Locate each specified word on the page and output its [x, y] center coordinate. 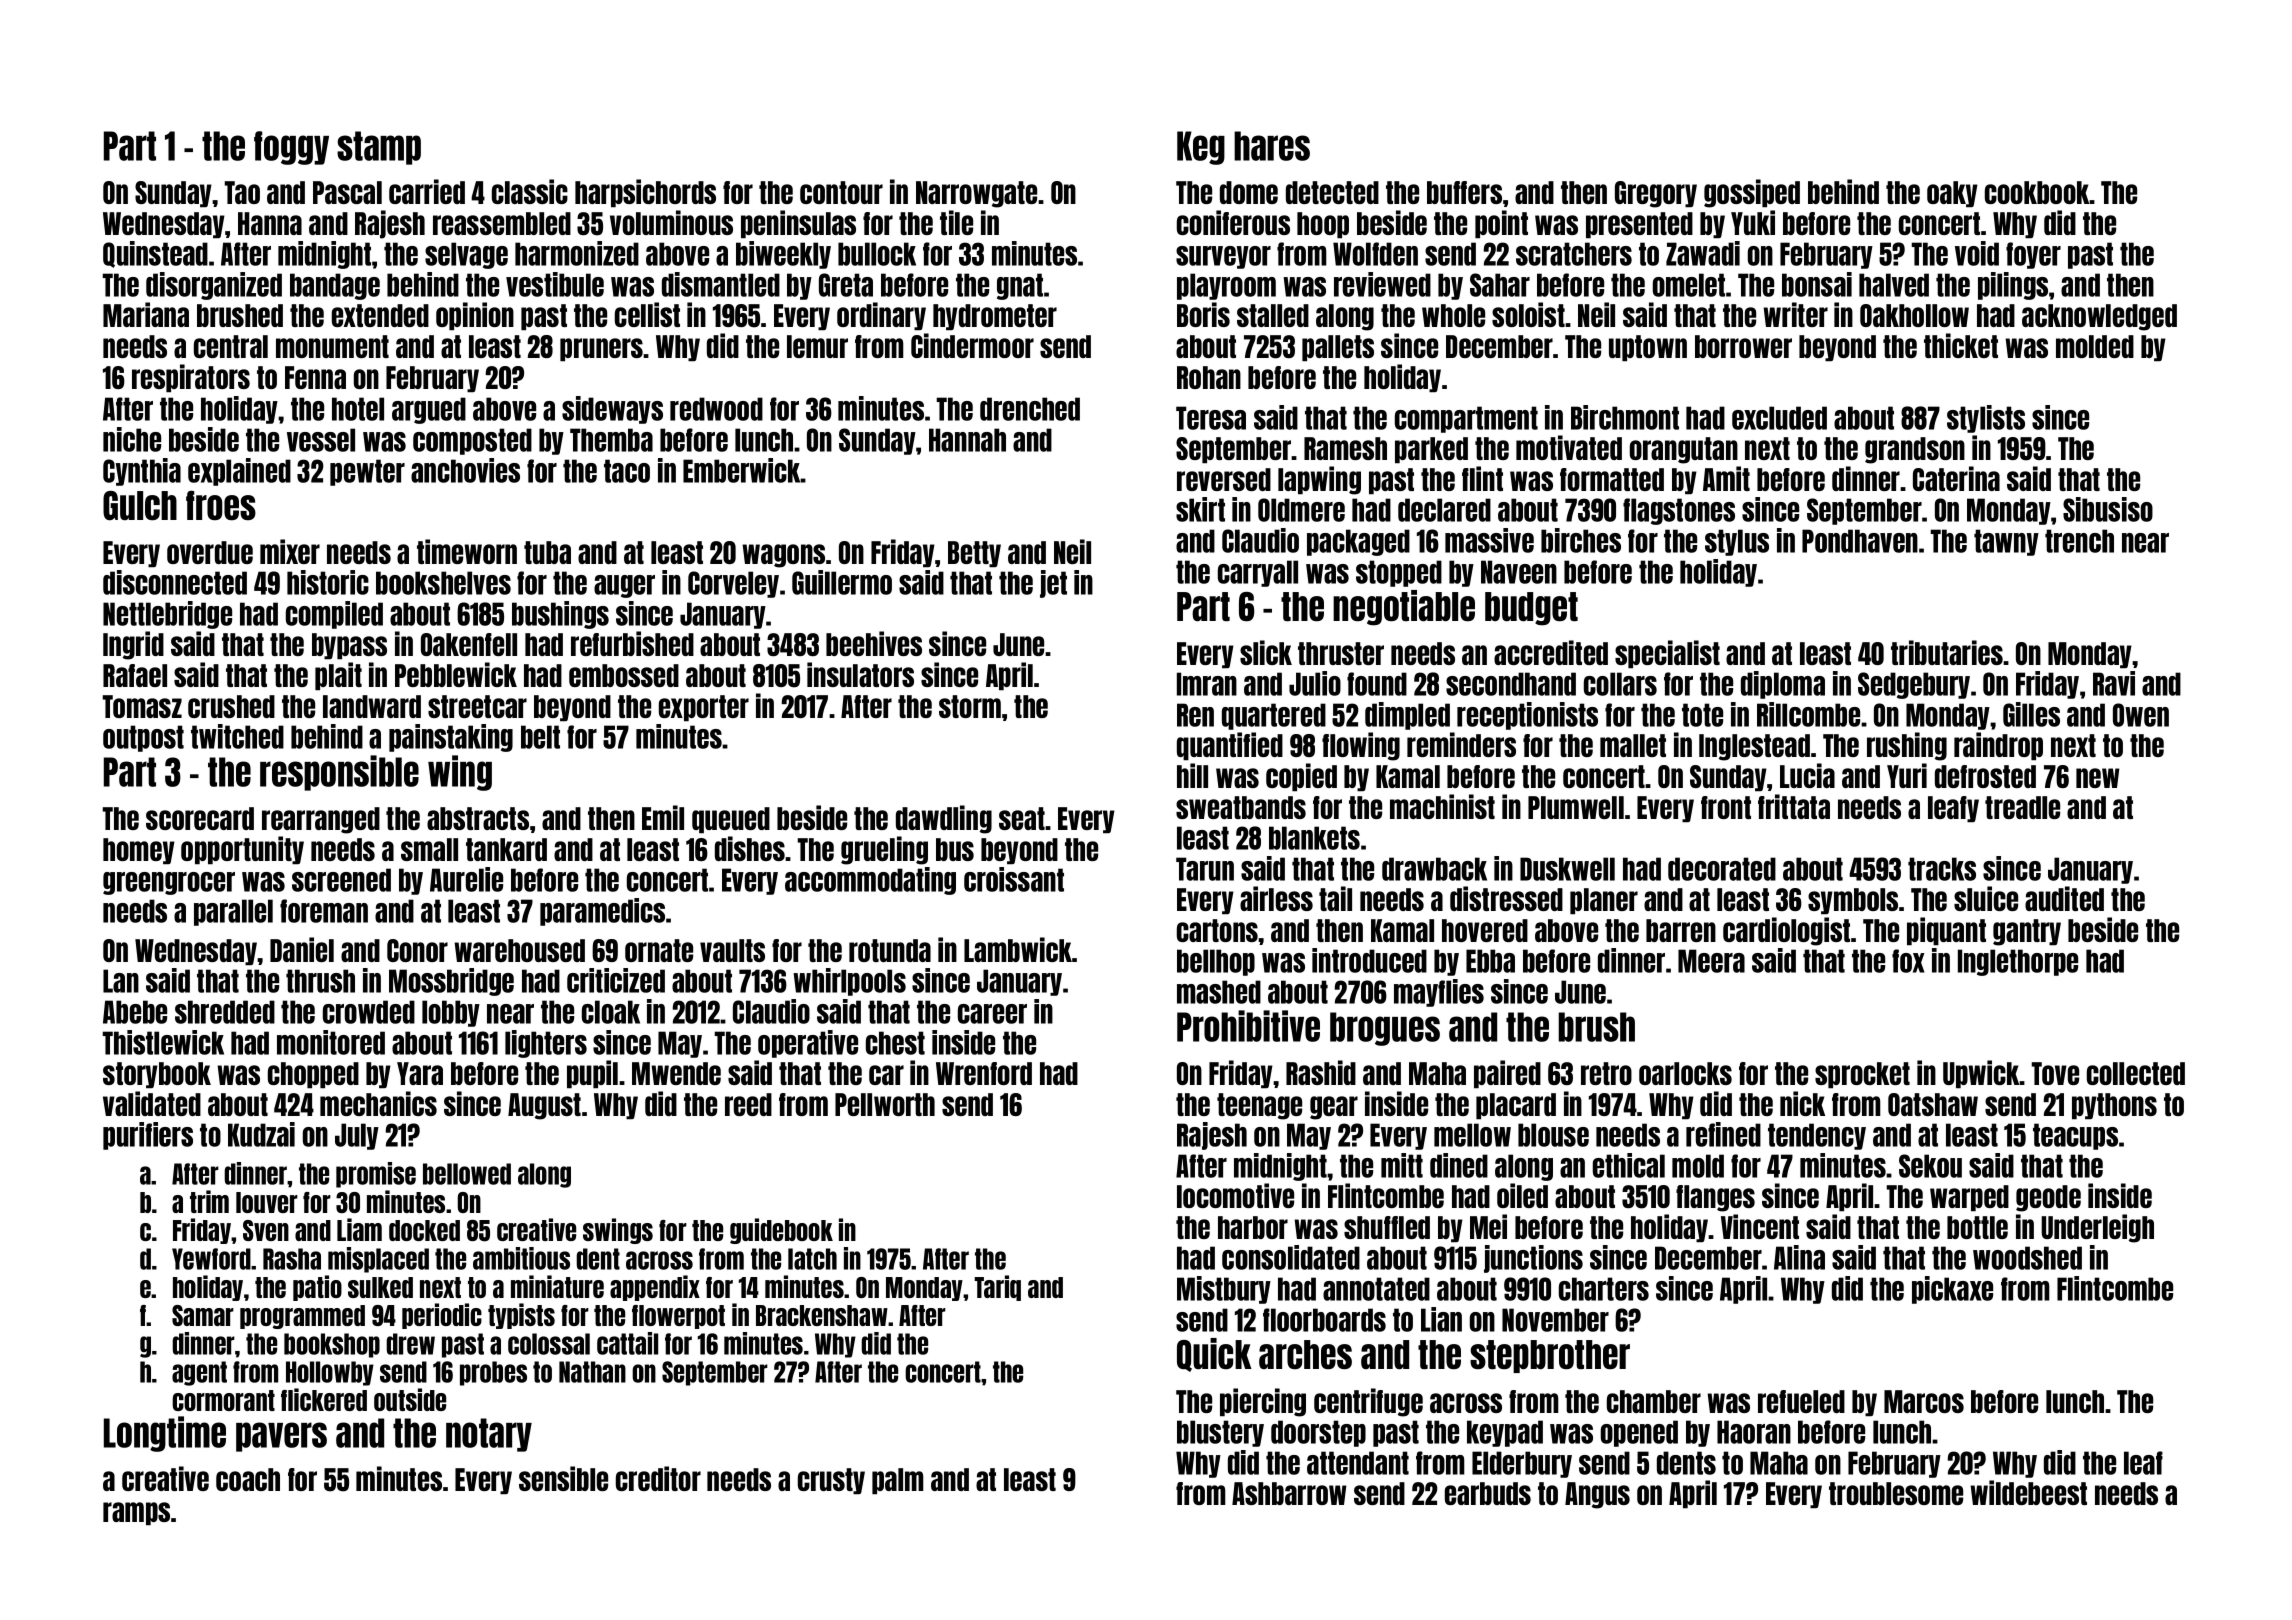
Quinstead [155, 254]
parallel [233, 912]
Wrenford [984, 1073]
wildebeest [2028, 1492]
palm [898, 1481]
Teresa [1211, 418]
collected [2136, 1073]
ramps [136, 1513]
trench [2079, 541]
